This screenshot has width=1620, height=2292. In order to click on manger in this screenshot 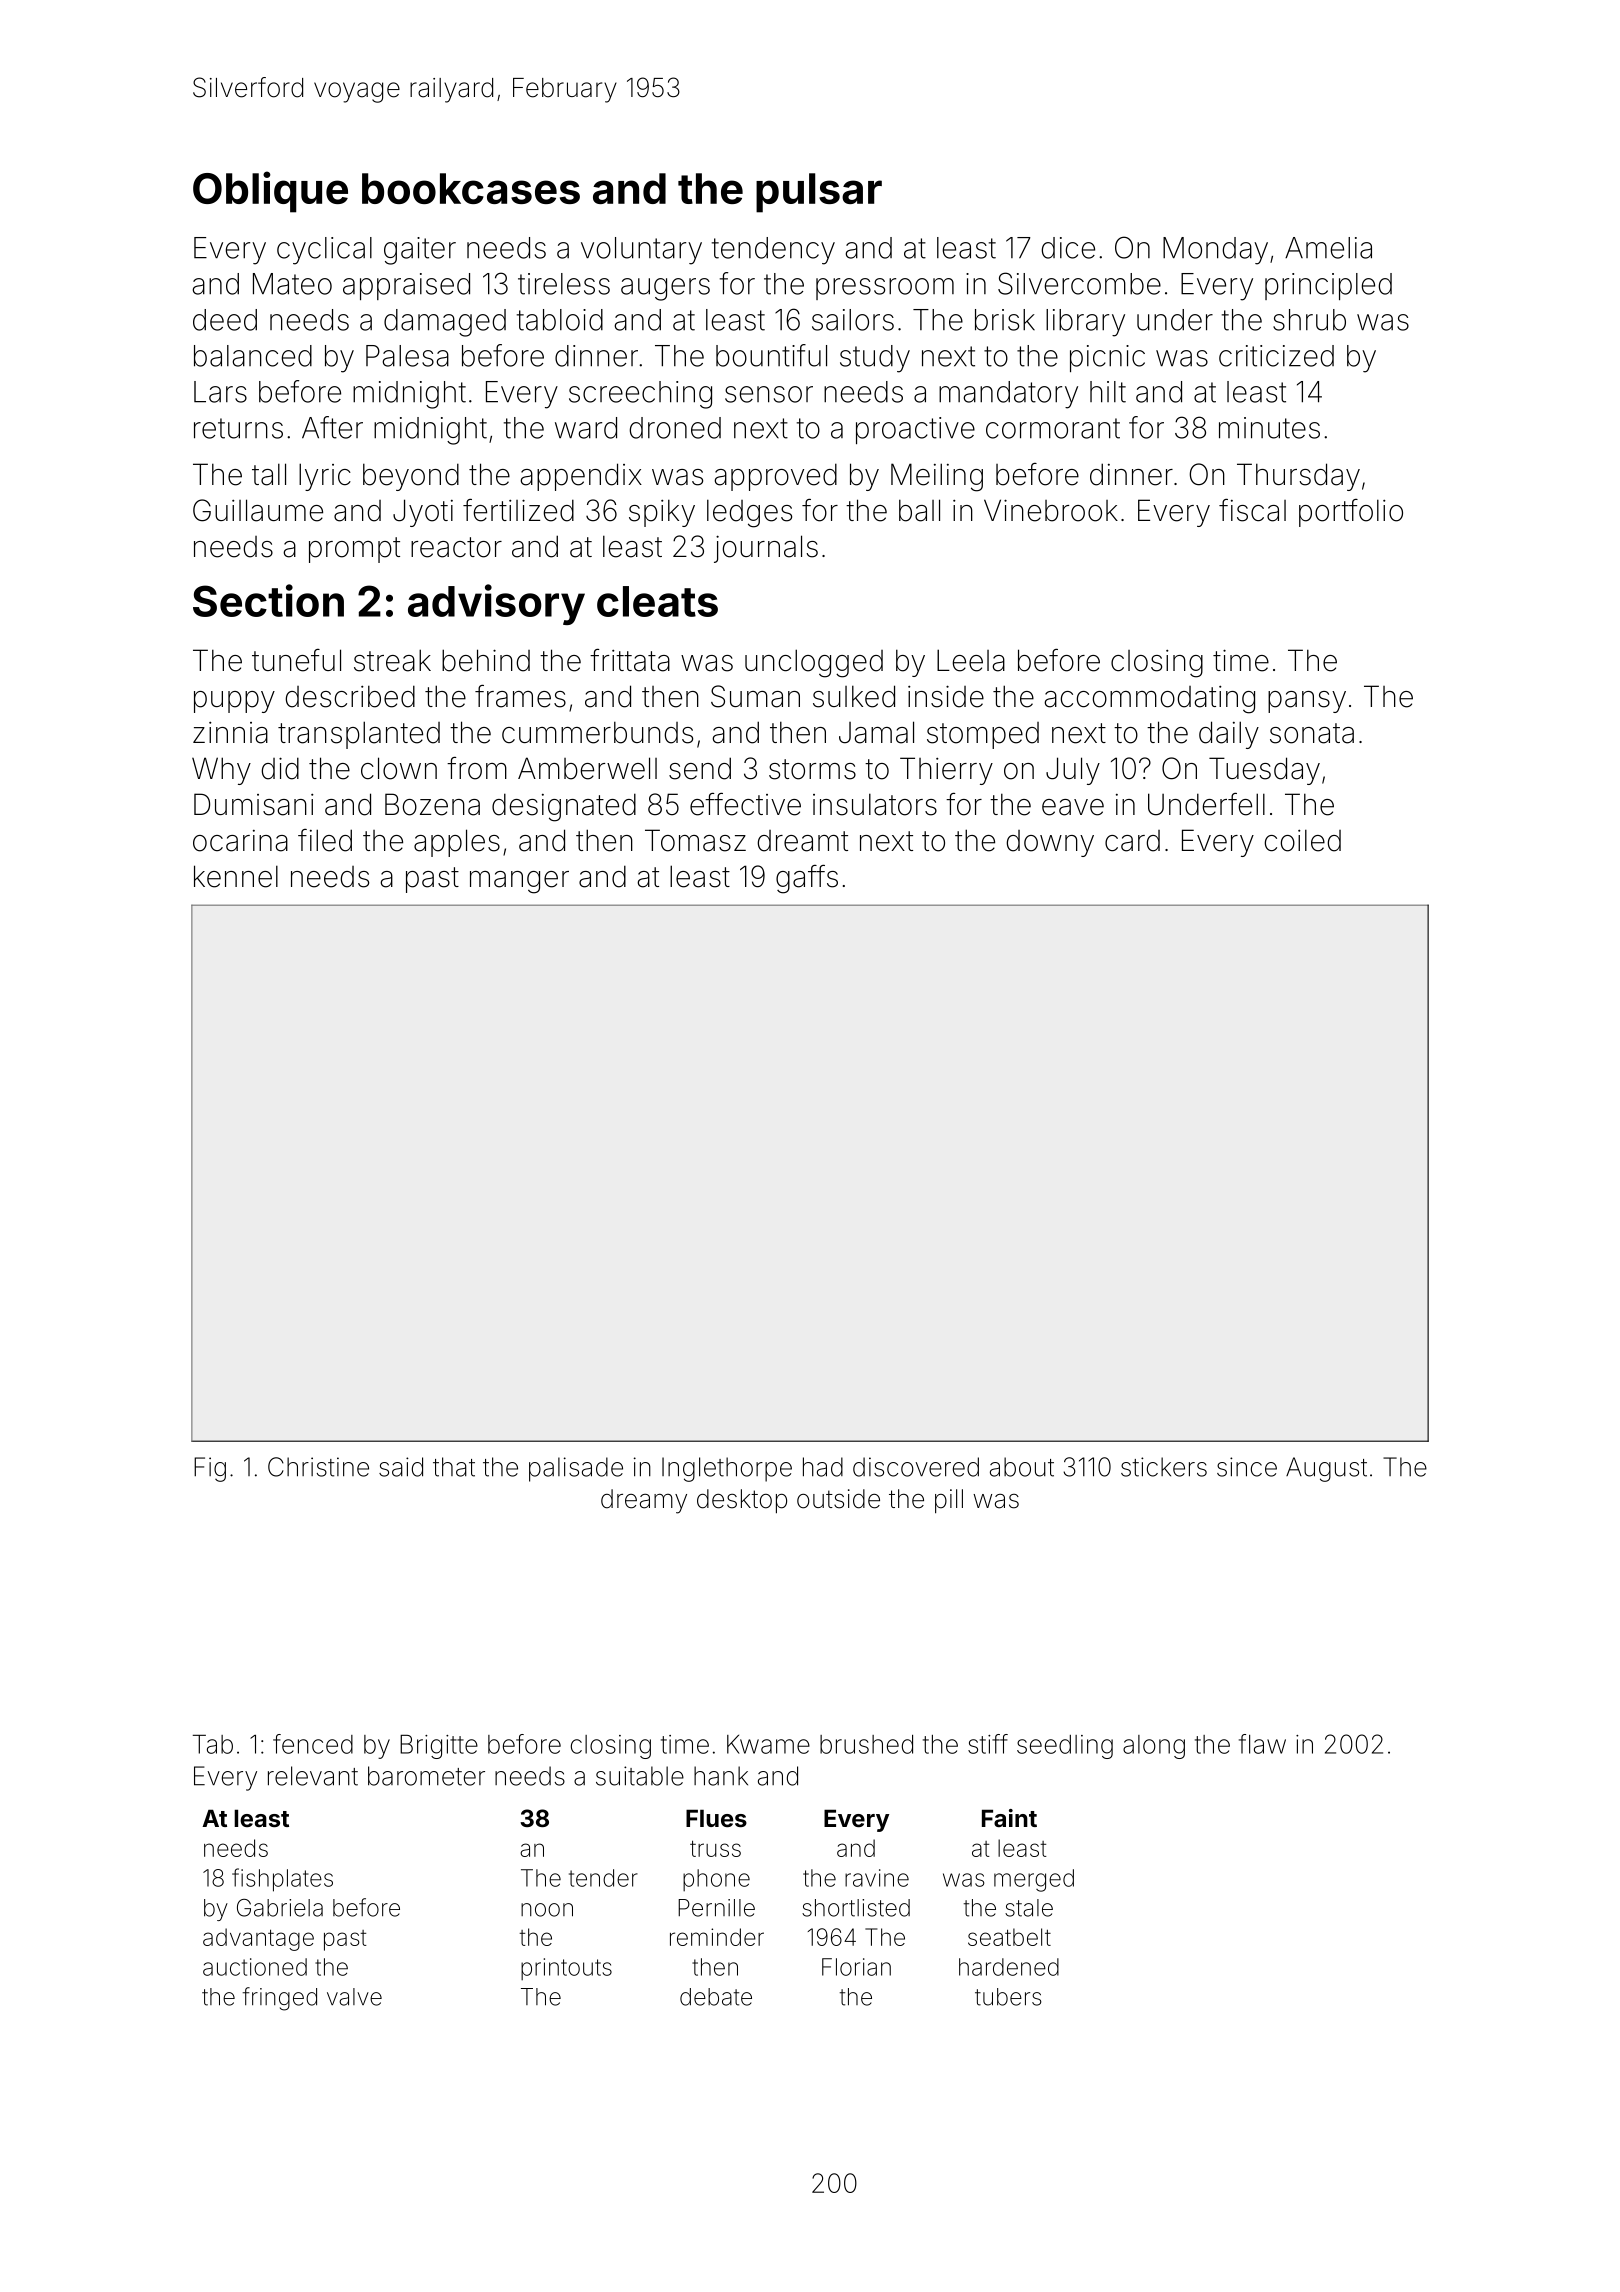, I will do `click(519, 882)`.
